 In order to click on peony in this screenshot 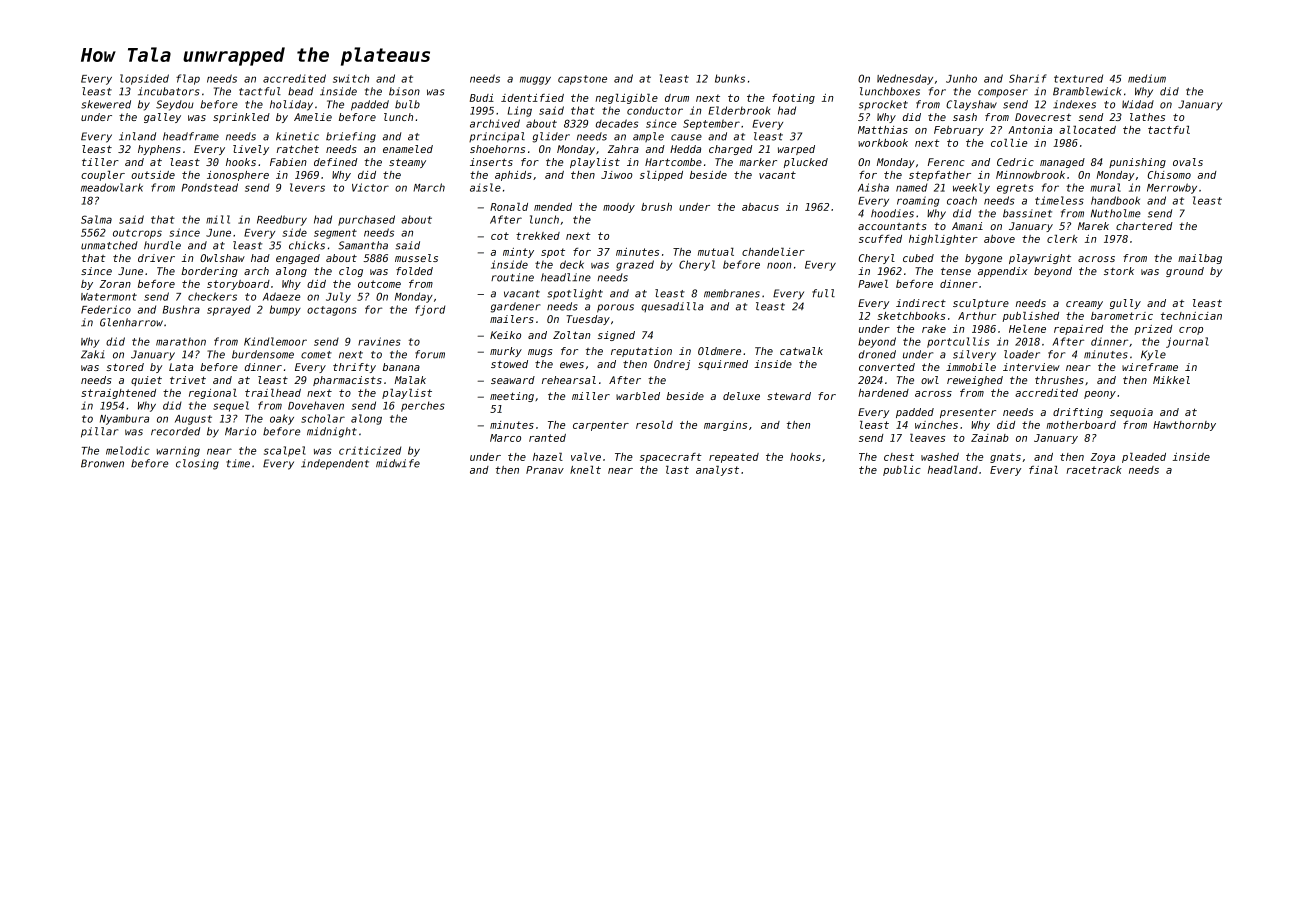, I will do `click(1100, 395)`.
